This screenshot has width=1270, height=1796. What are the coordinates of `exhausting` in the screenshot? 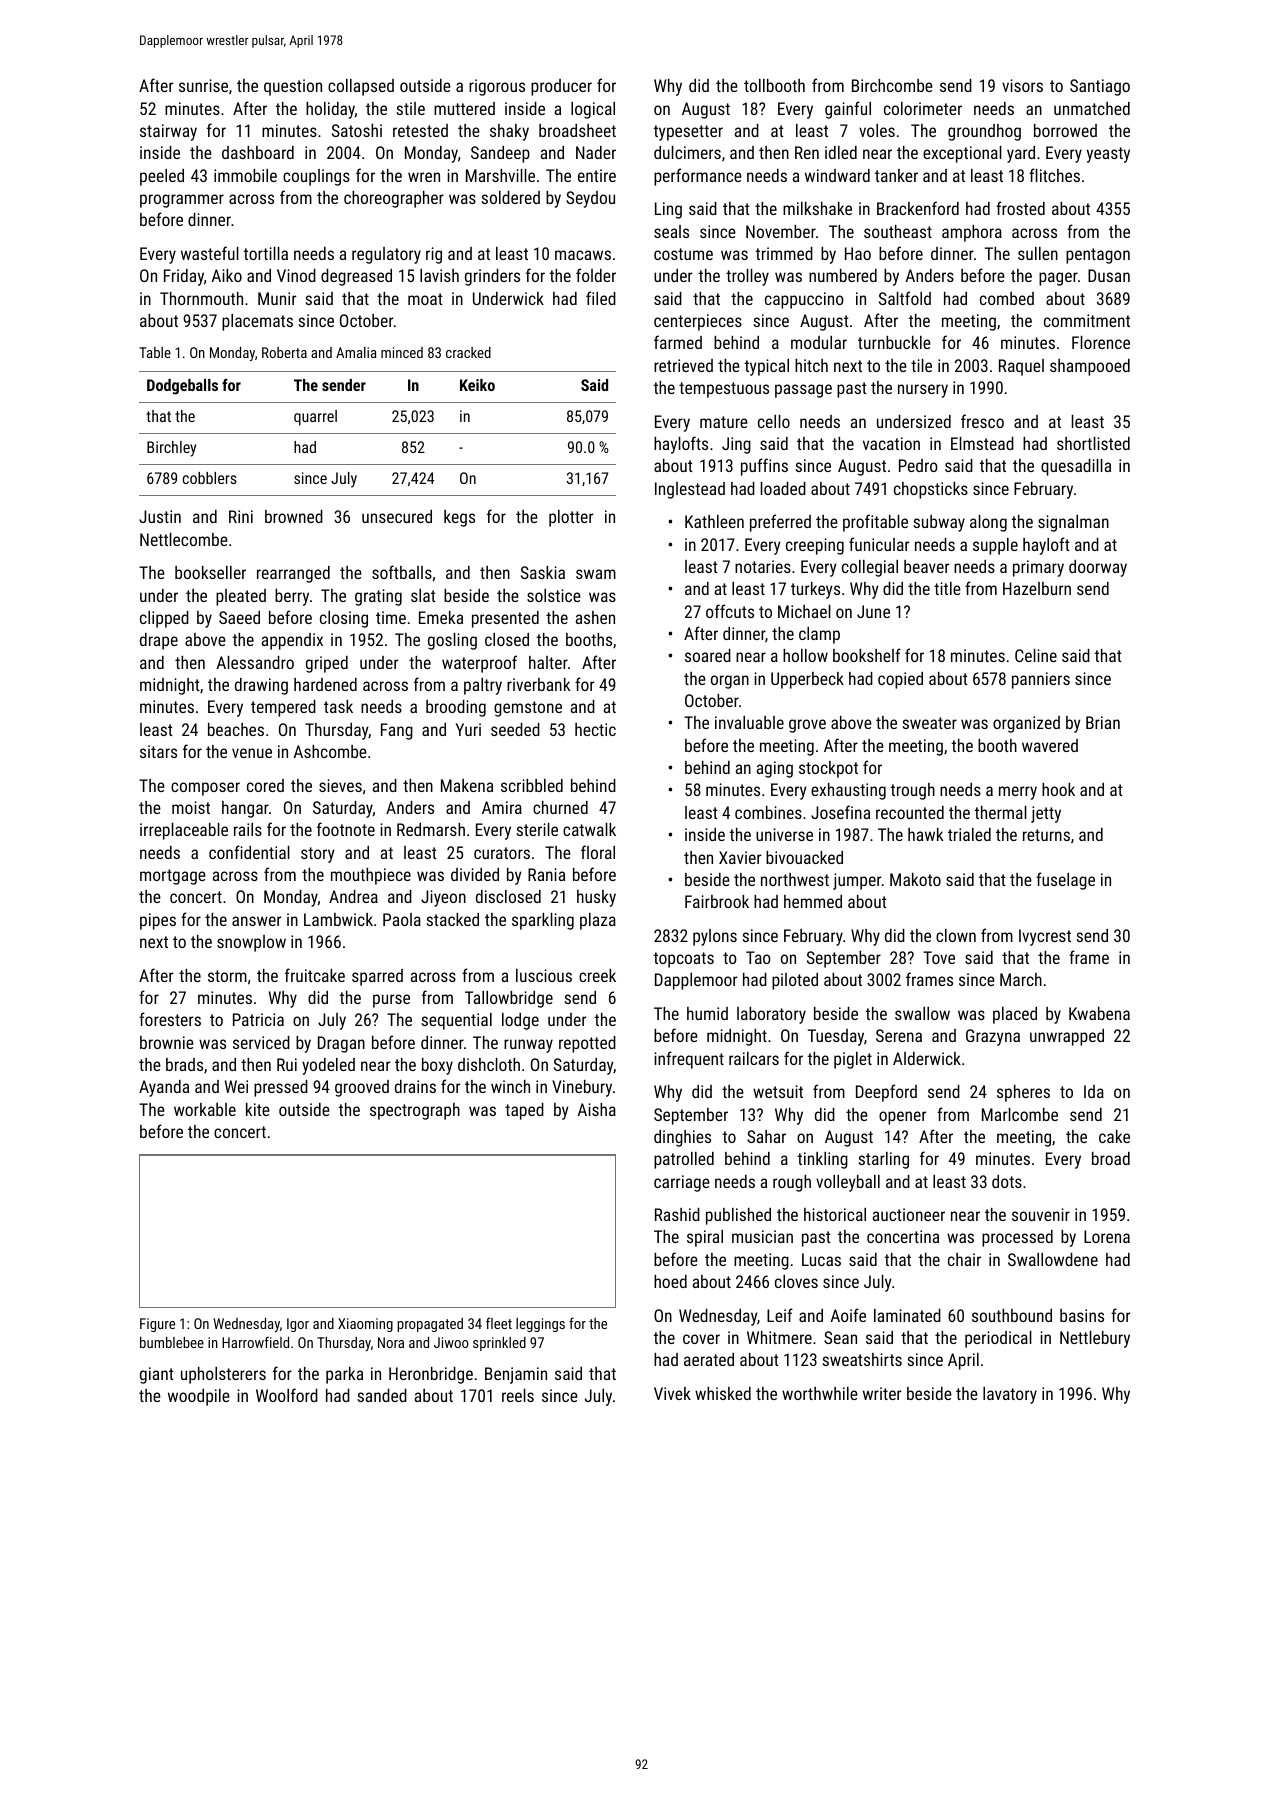 It's located at (848, 791).
